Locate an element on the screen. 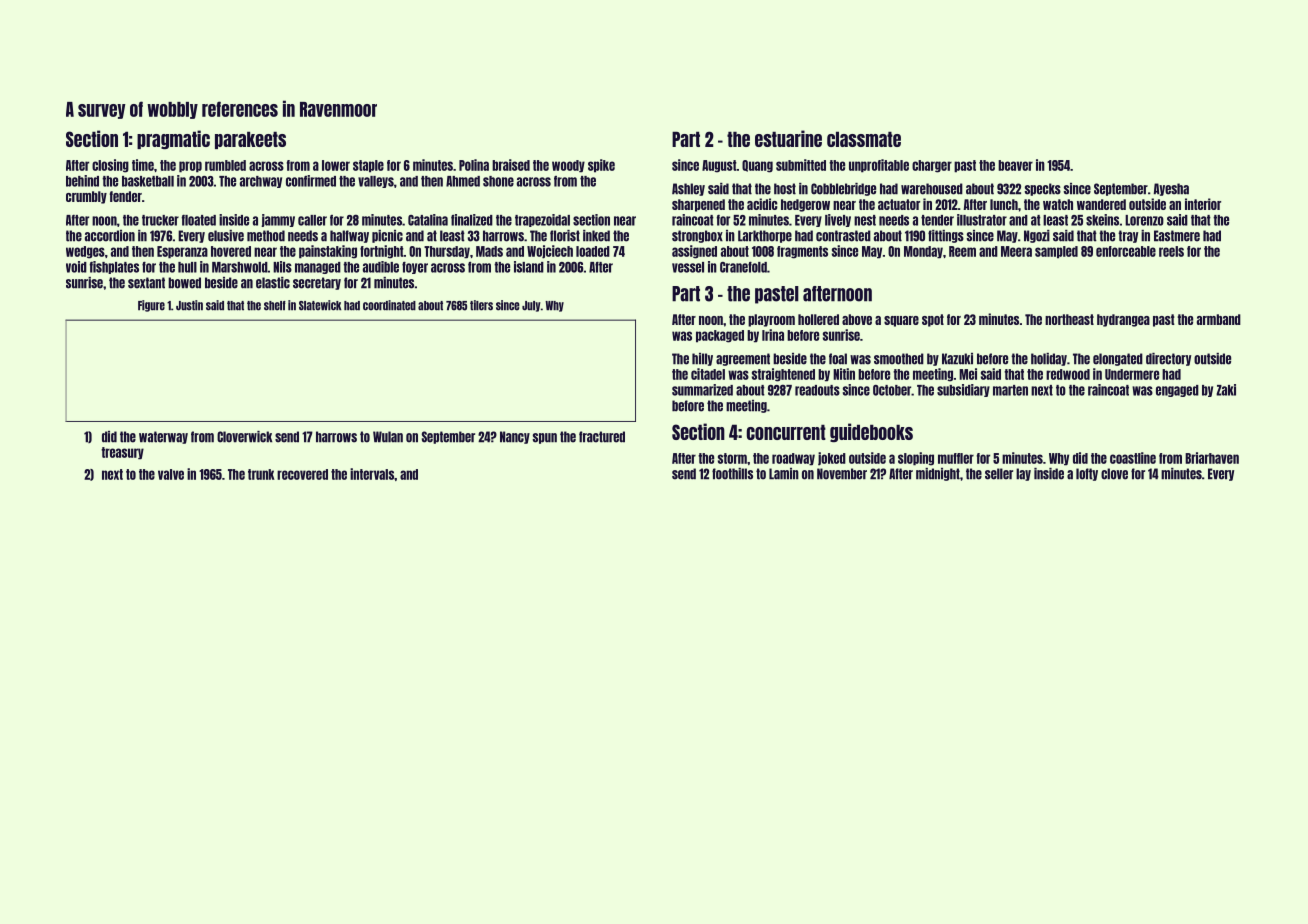 This screenshot has width=1308, height=924. northeast is located at coordinates (1069, 319).
